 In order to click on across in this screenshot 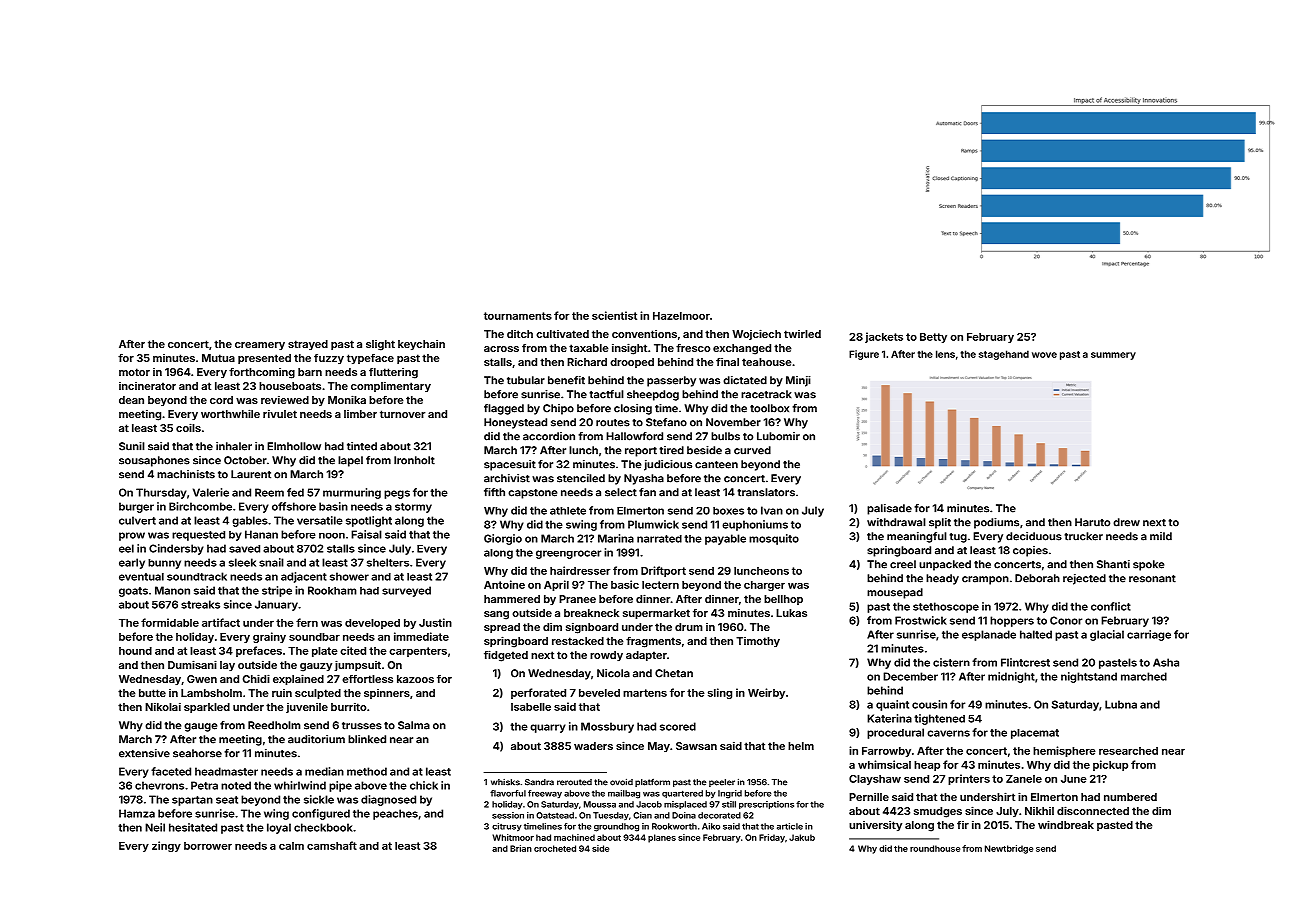, I will do `click(501, 349)`.
